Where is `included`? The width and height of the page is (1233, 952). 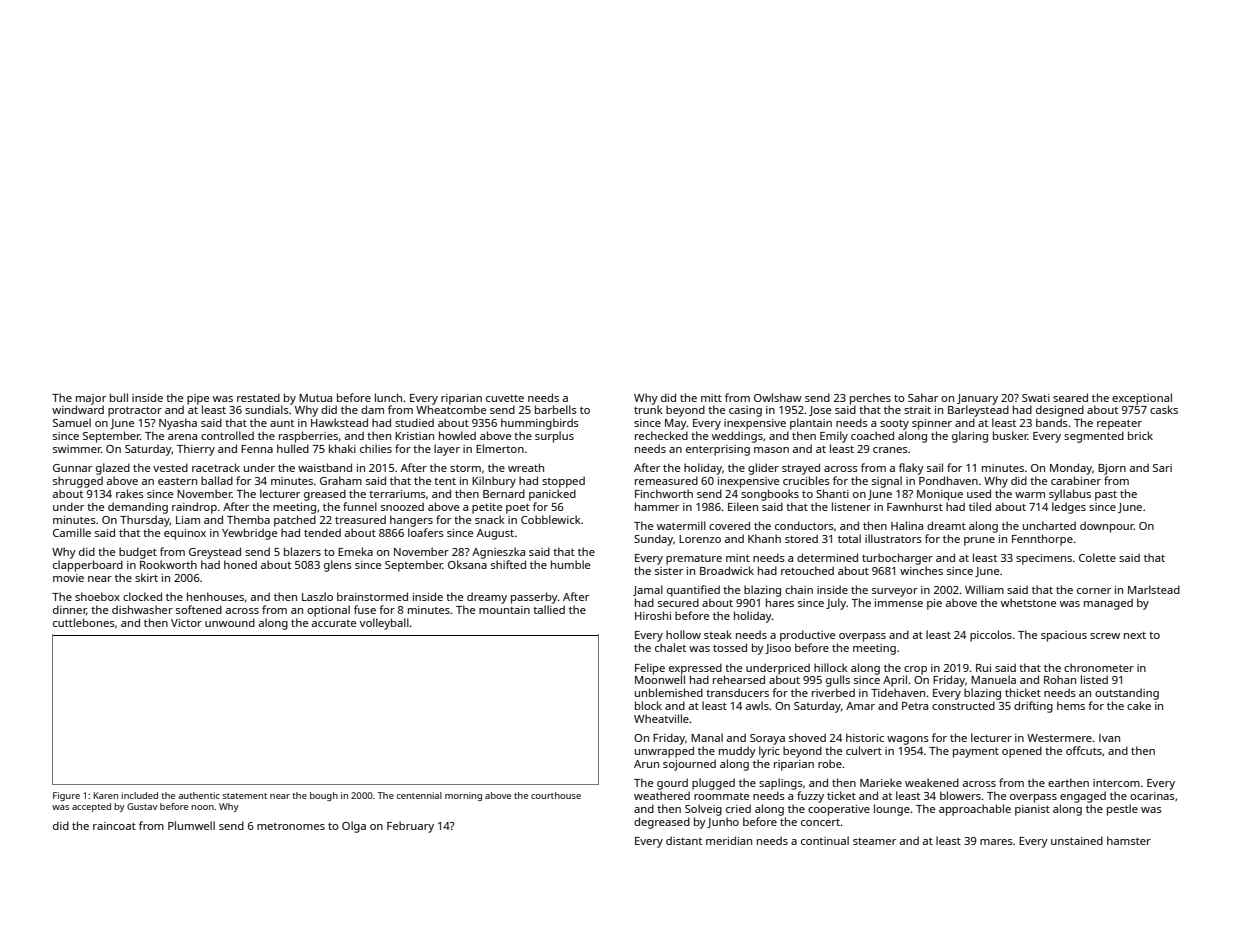 included is located at coordinates (139, 795).
